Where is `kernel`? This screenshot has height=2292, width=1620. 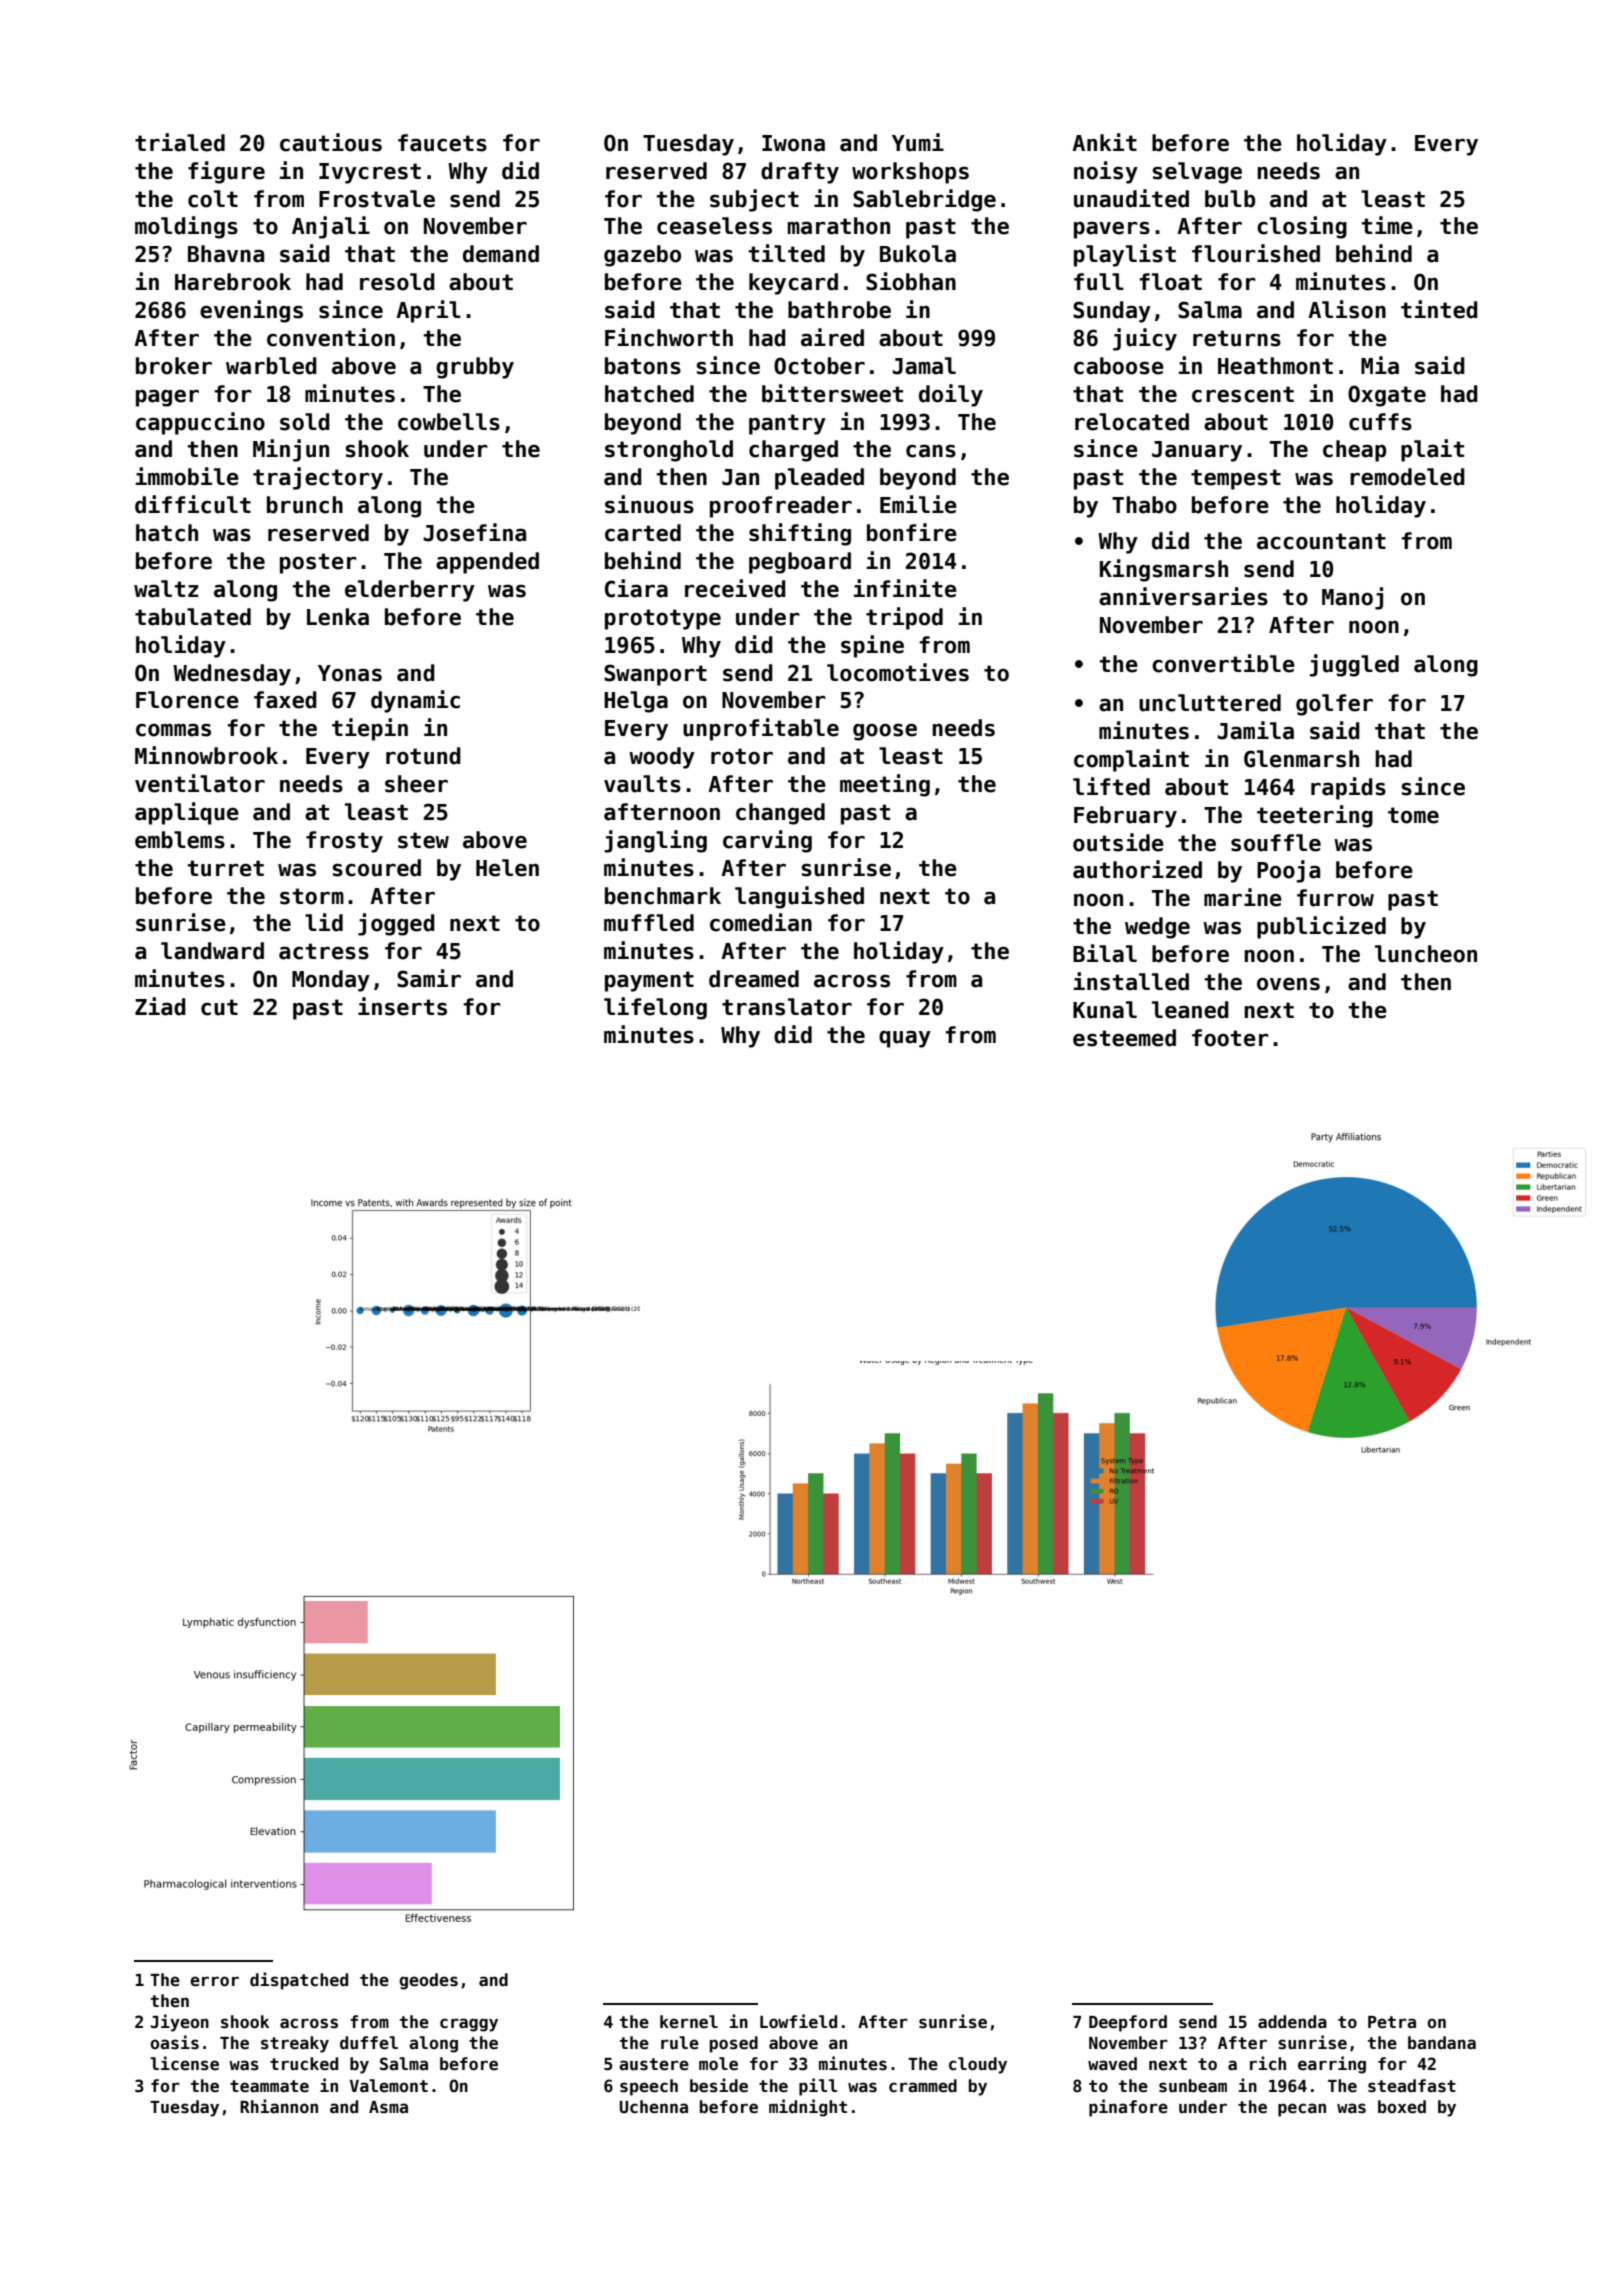
kernel is located at coordinates (689, 2022).
